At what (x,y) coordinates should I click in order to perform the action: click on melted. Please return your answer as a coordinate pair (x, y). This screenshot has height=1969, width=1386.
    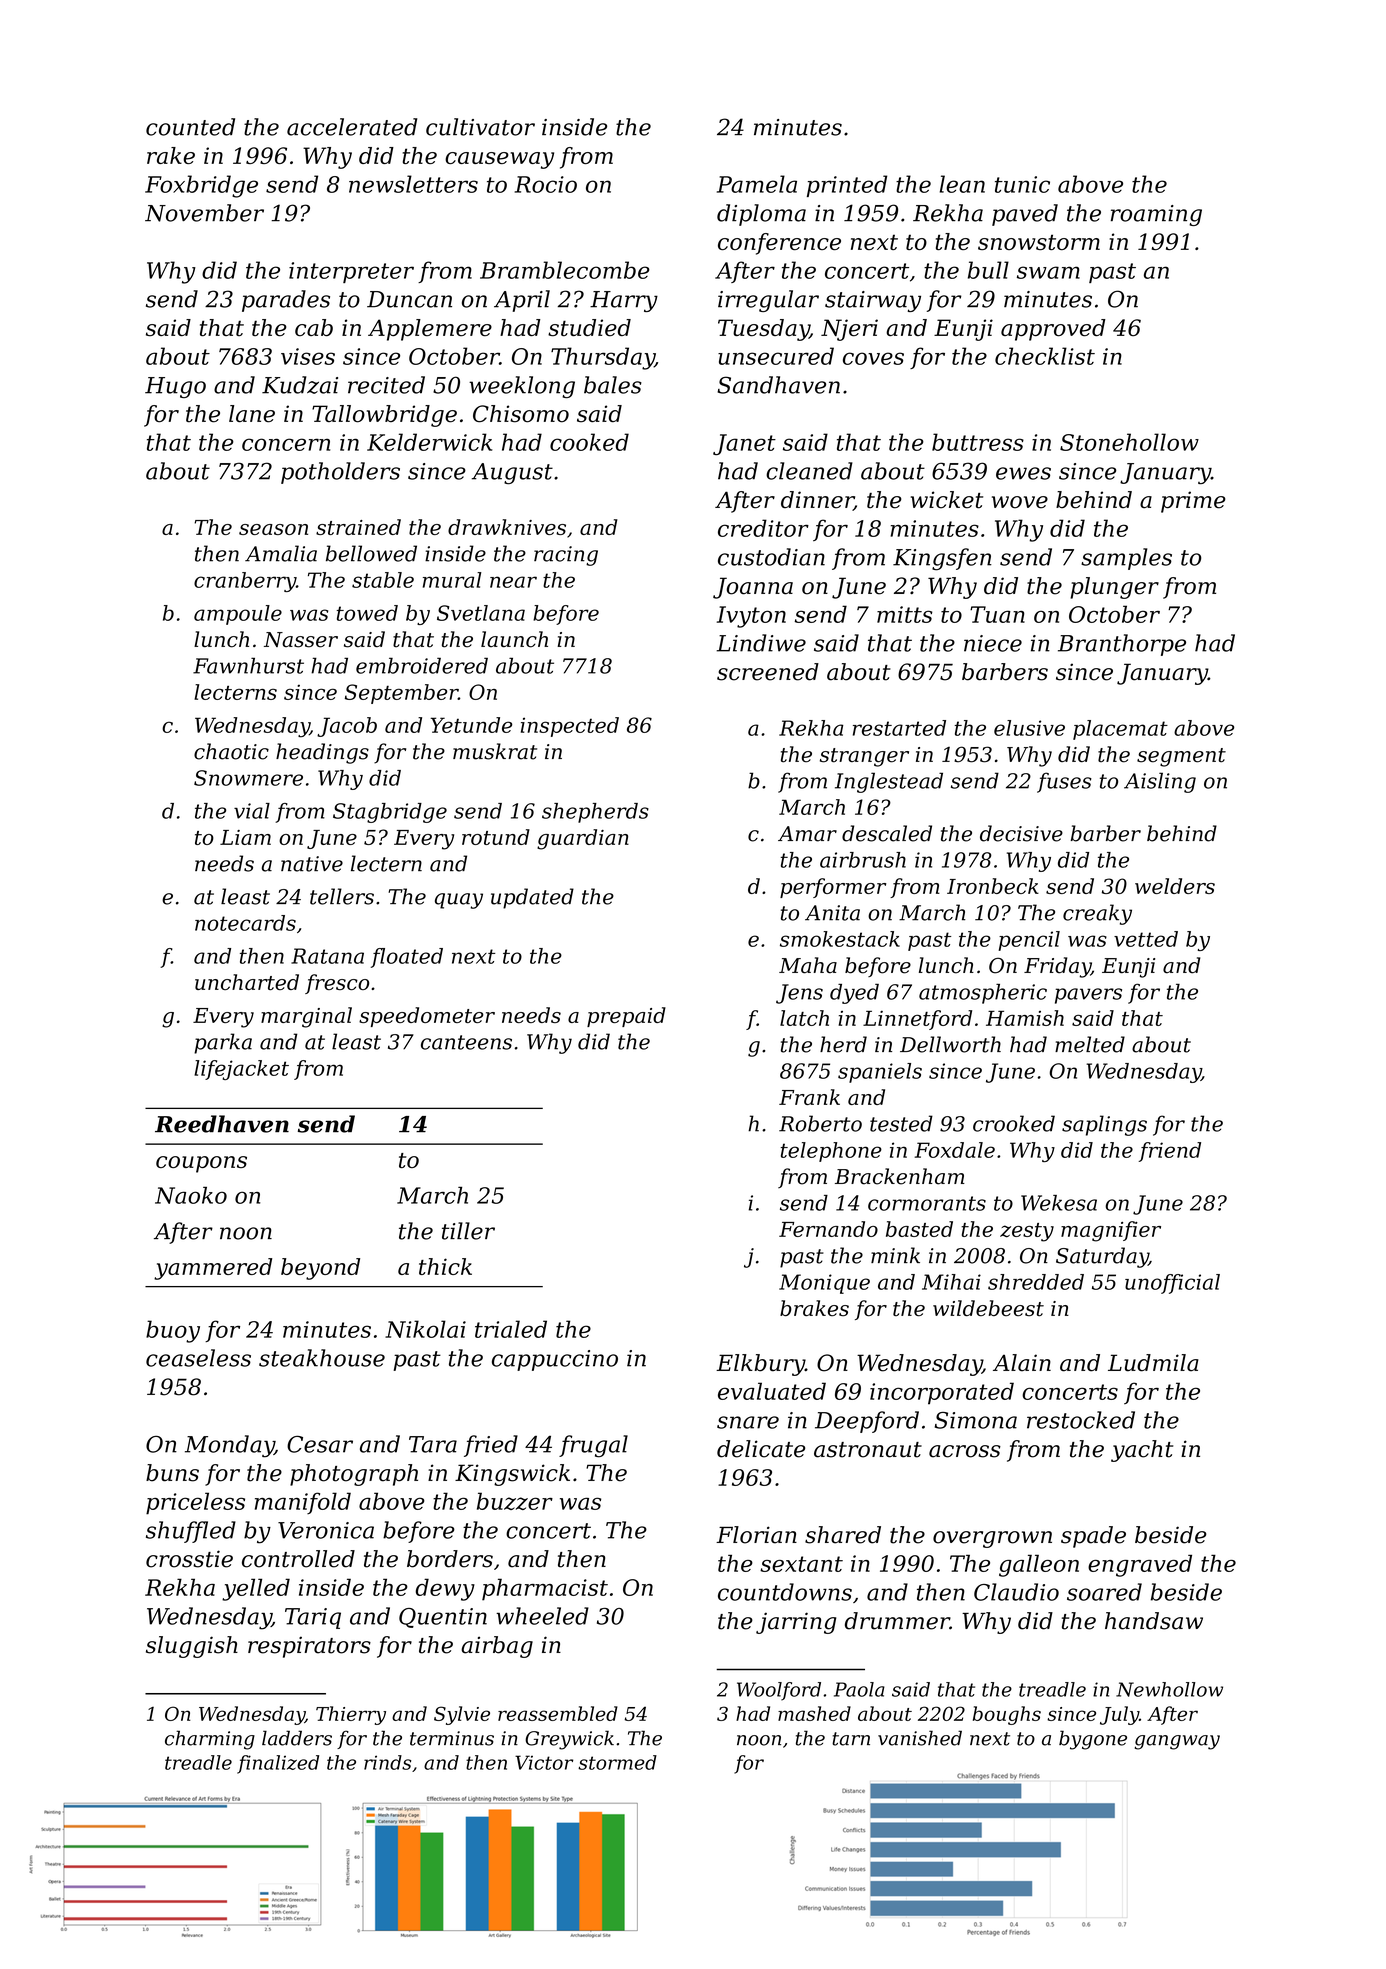
    Looking at the image, I should click on (1090, 1044).
